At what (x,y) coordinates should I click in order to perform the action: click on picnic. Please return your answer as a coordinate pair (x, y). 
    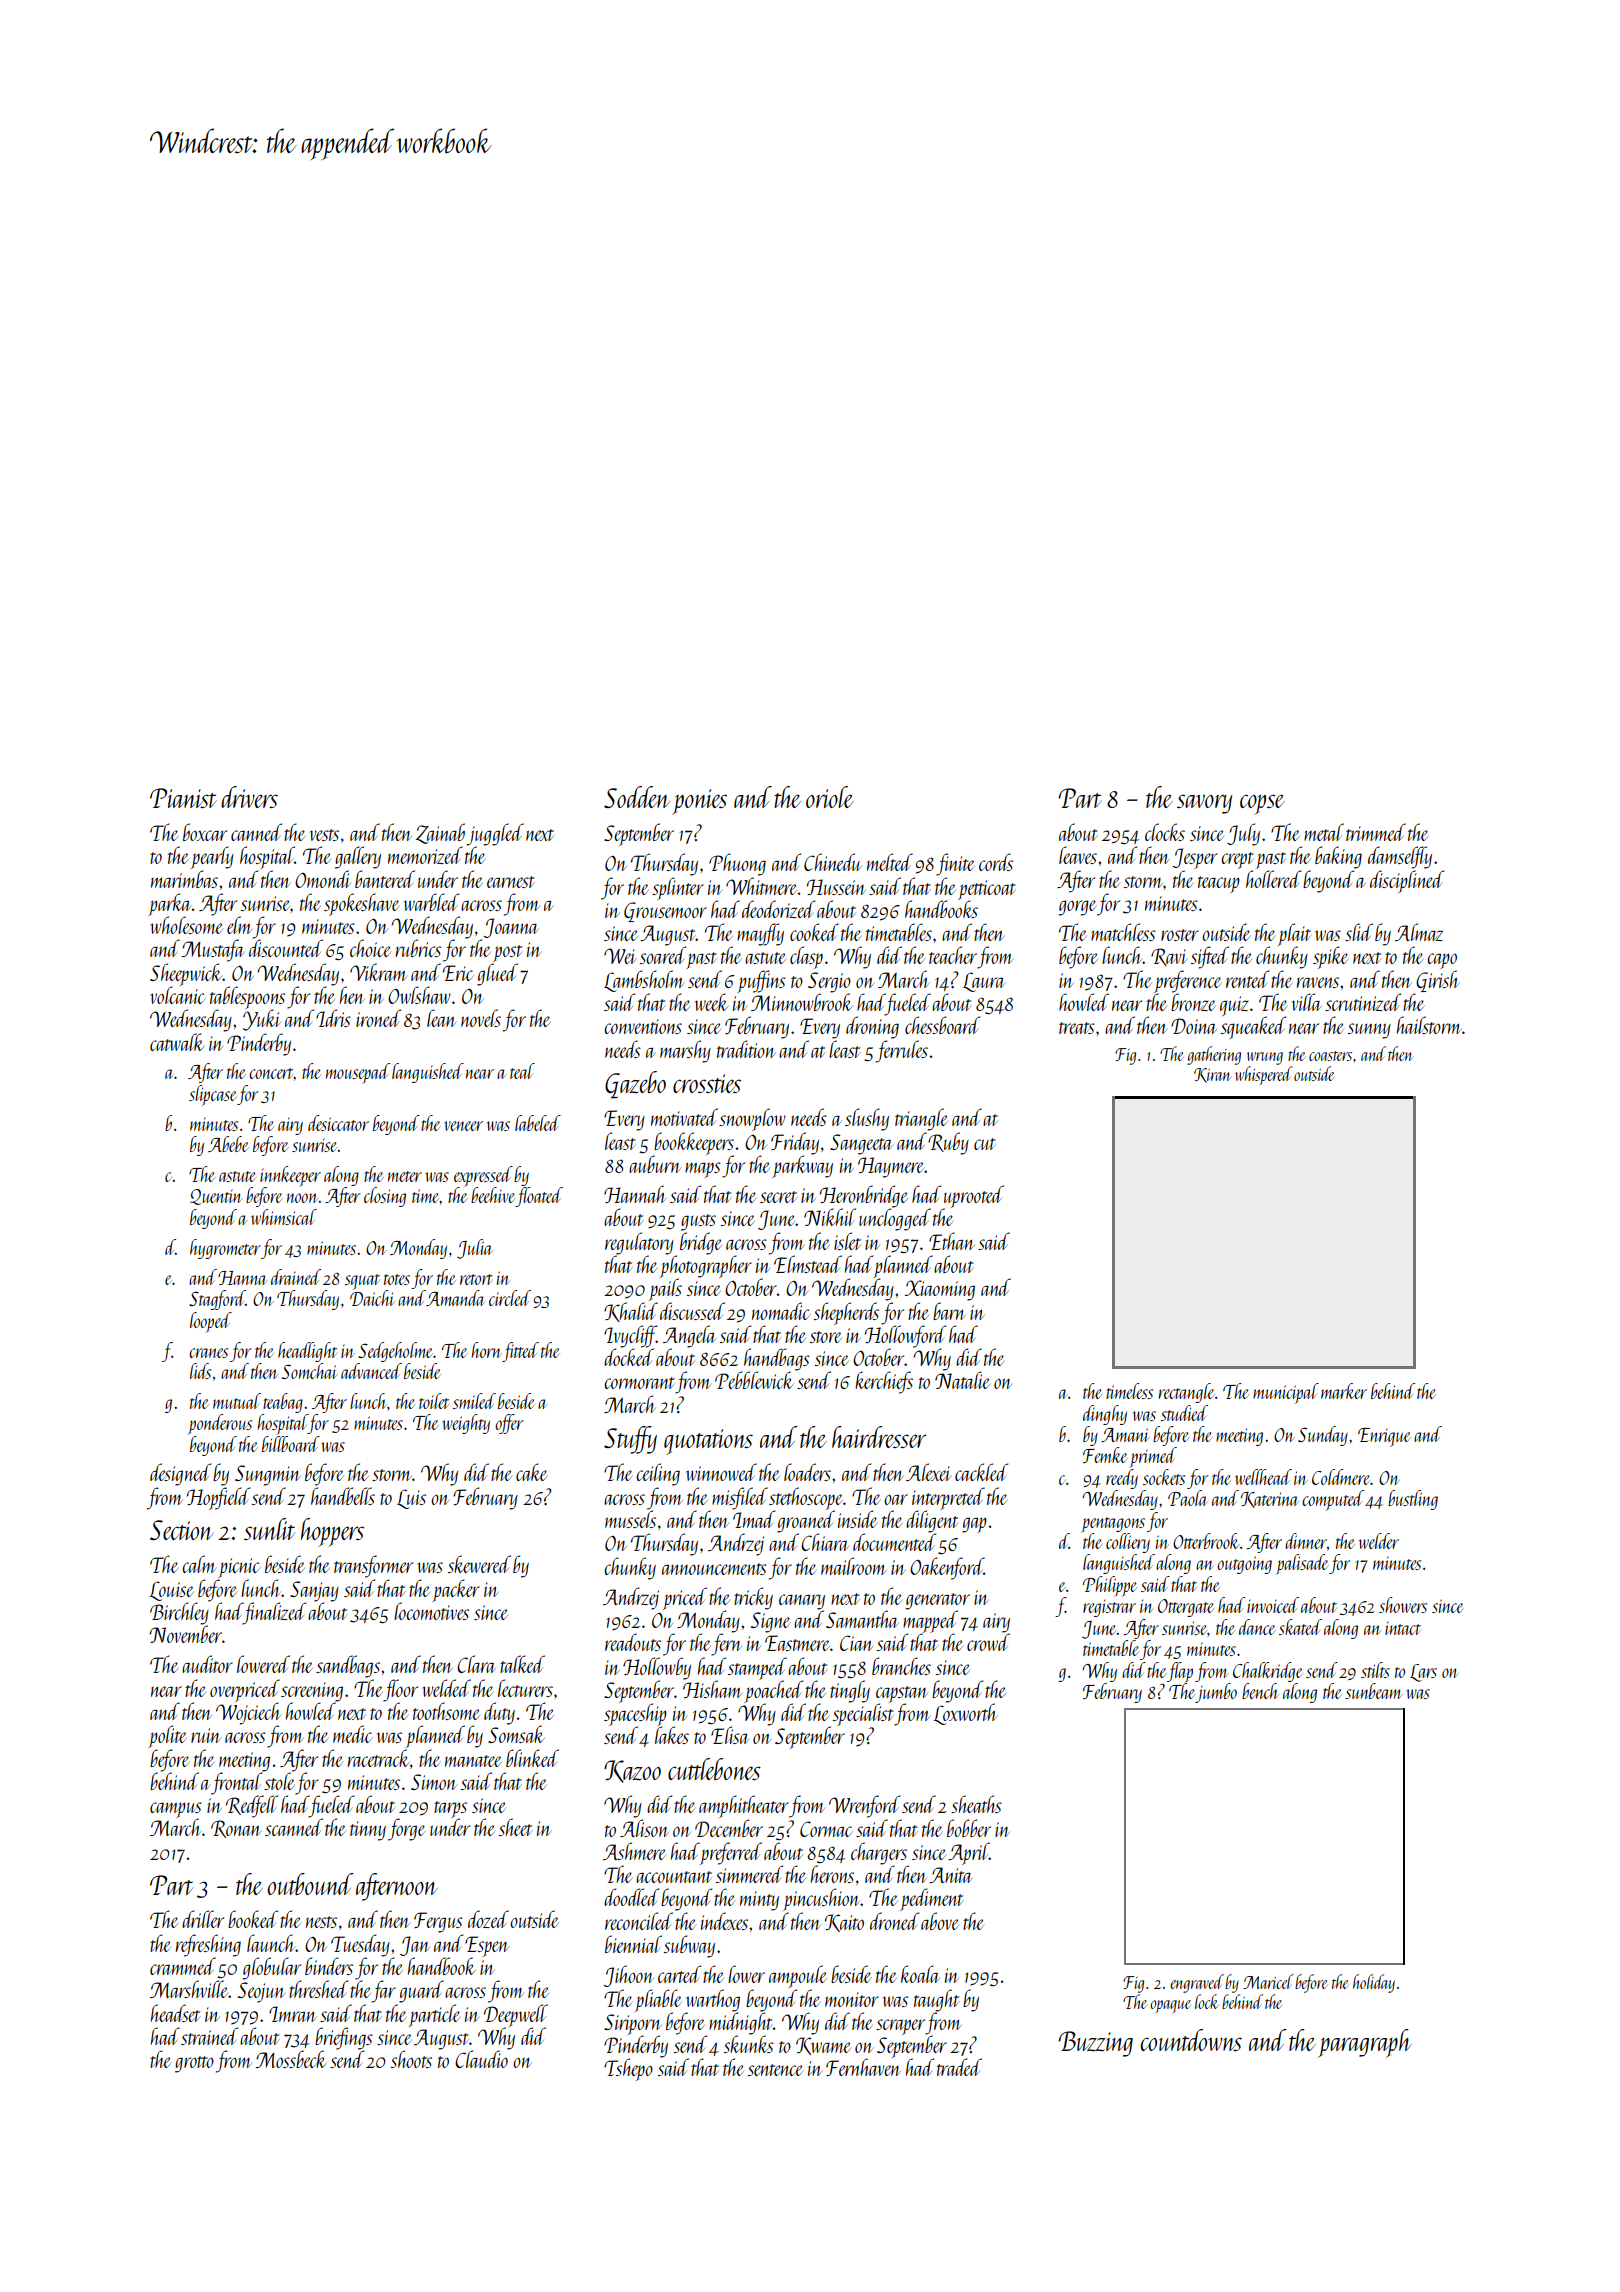
    Looking at the image, I should click on (239, 1568).
